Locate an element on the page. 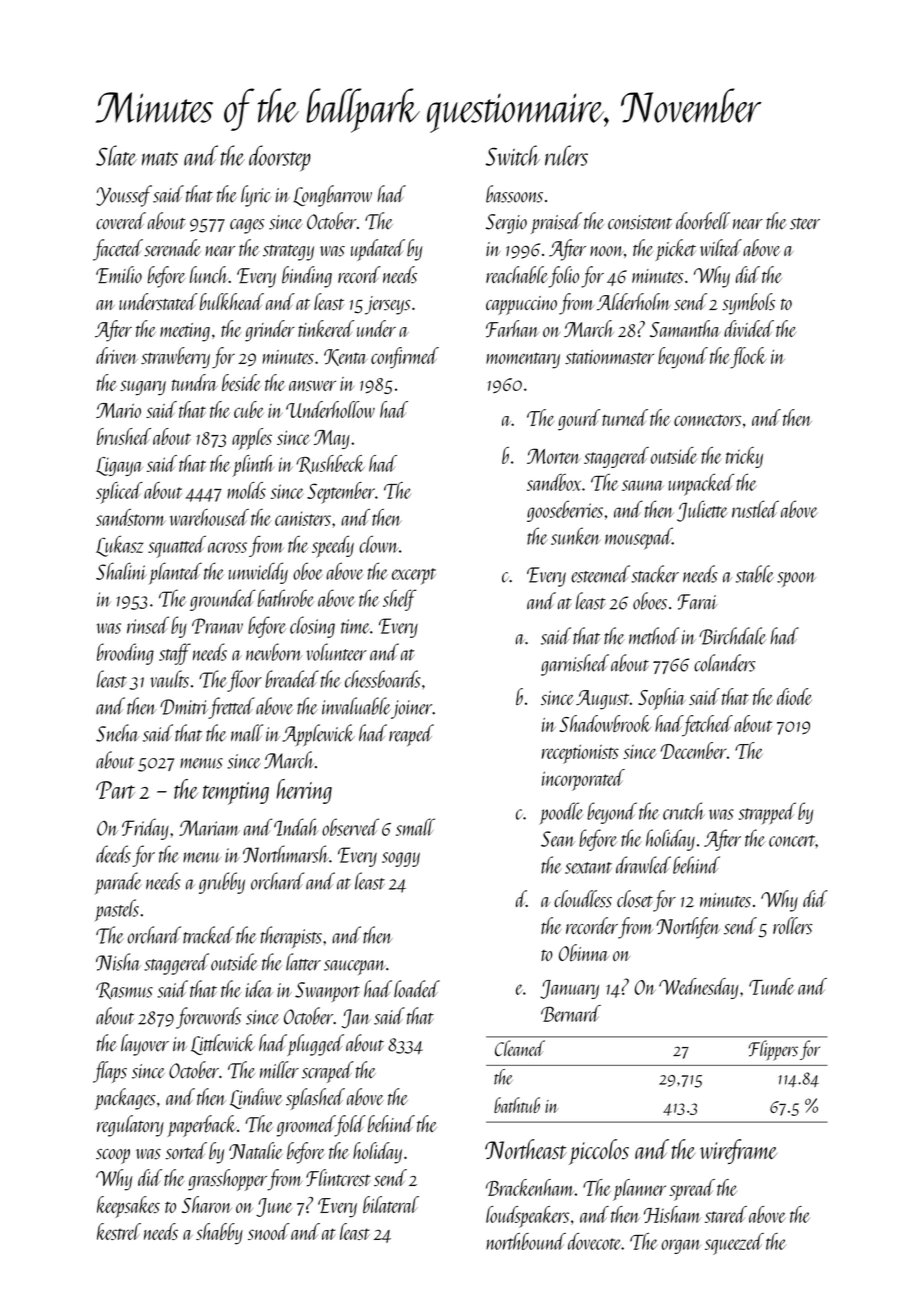 The height and width of the page is (1311, 924). doorstep is located at coordinates (280, 158).
